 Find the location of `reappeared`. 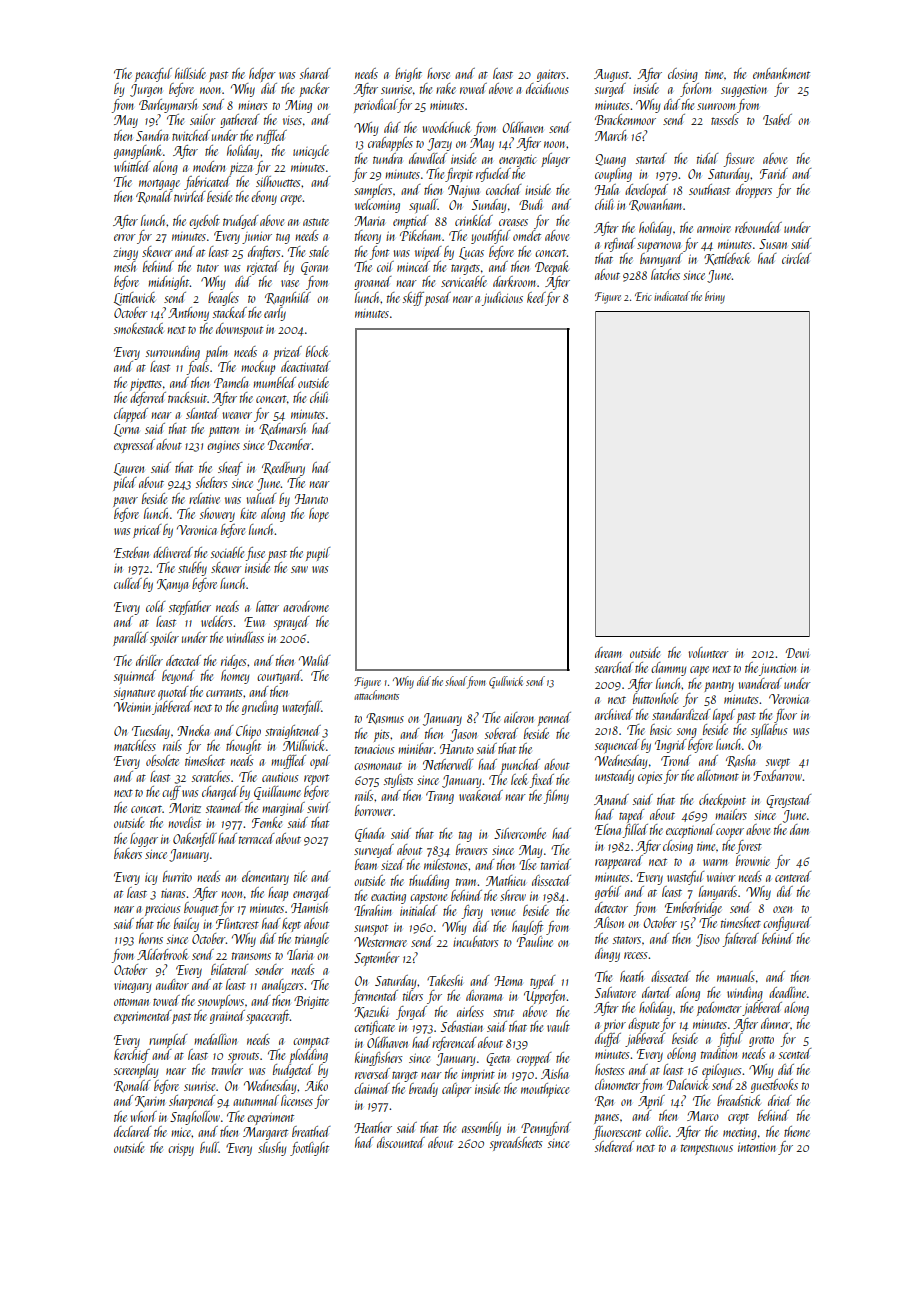

reappeared is located at coordinates (619, 862).
